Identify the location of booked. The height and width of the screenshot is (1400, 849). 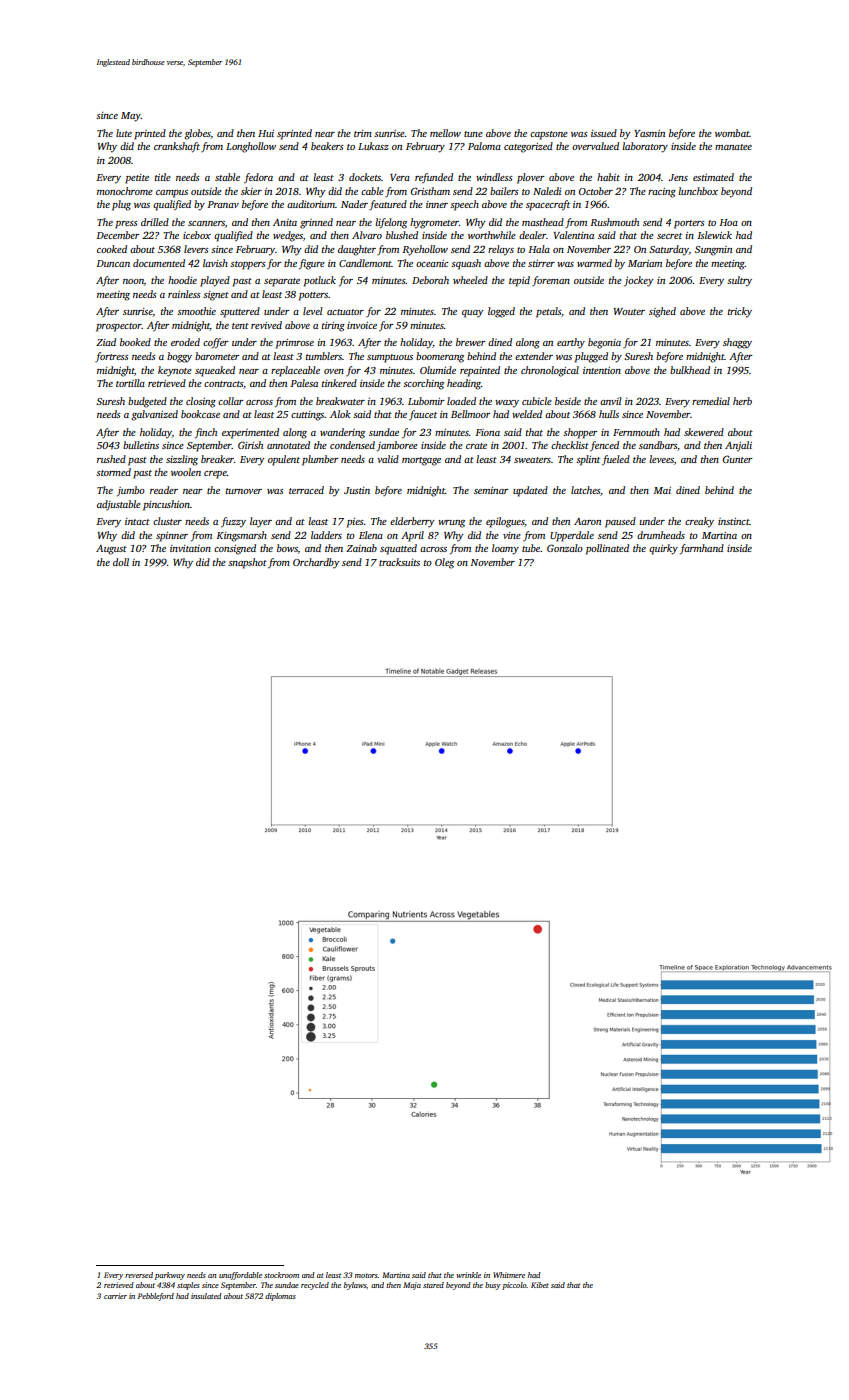
(135, 342).
